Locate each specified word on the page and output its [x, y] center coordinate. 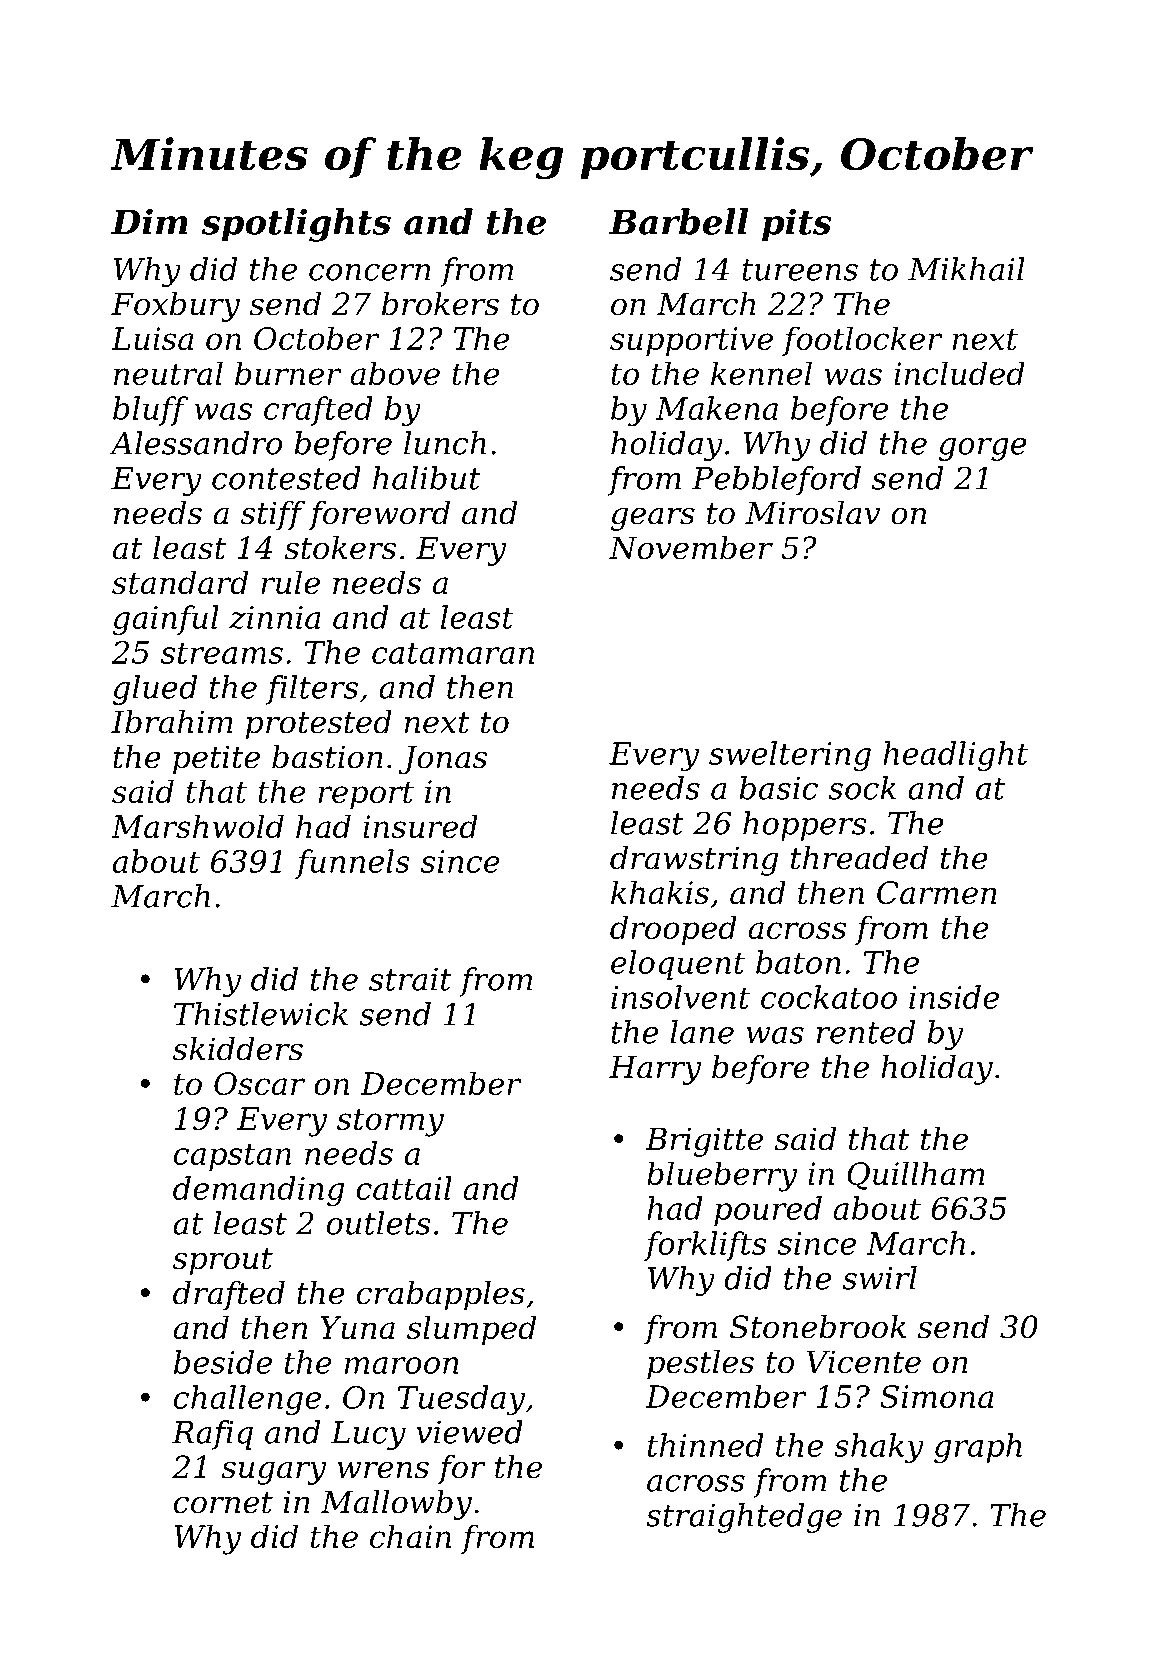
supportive [691, 341]
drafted [229, 1296]
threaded [859, 858]
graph [978, 1448]
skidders [238, 1049]
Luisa [152, 338]
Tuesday [461, 1400]
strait [410, 979]
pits [797, 225]
